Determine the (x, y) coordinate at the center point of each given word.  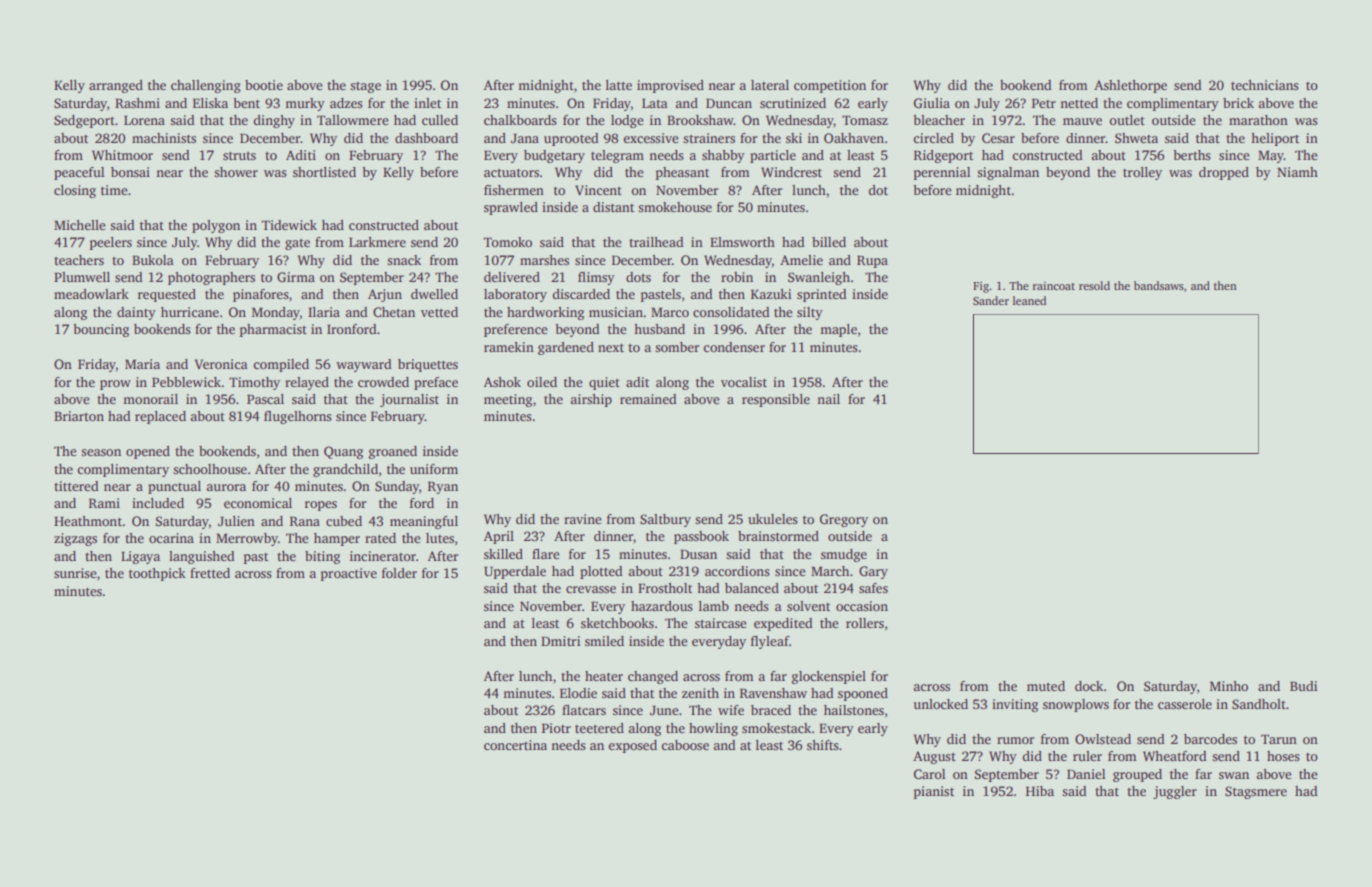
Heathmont (88, 521)
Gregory (844, 520)
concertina (515, 745)
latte (619, 85)
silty (810, 313)
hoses (1283, 756)
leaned (1029, 300)
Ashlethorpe (1130, 86)
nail (828, 399)
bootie (264, 85)
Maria (142, 364)
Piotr (556, 728)
